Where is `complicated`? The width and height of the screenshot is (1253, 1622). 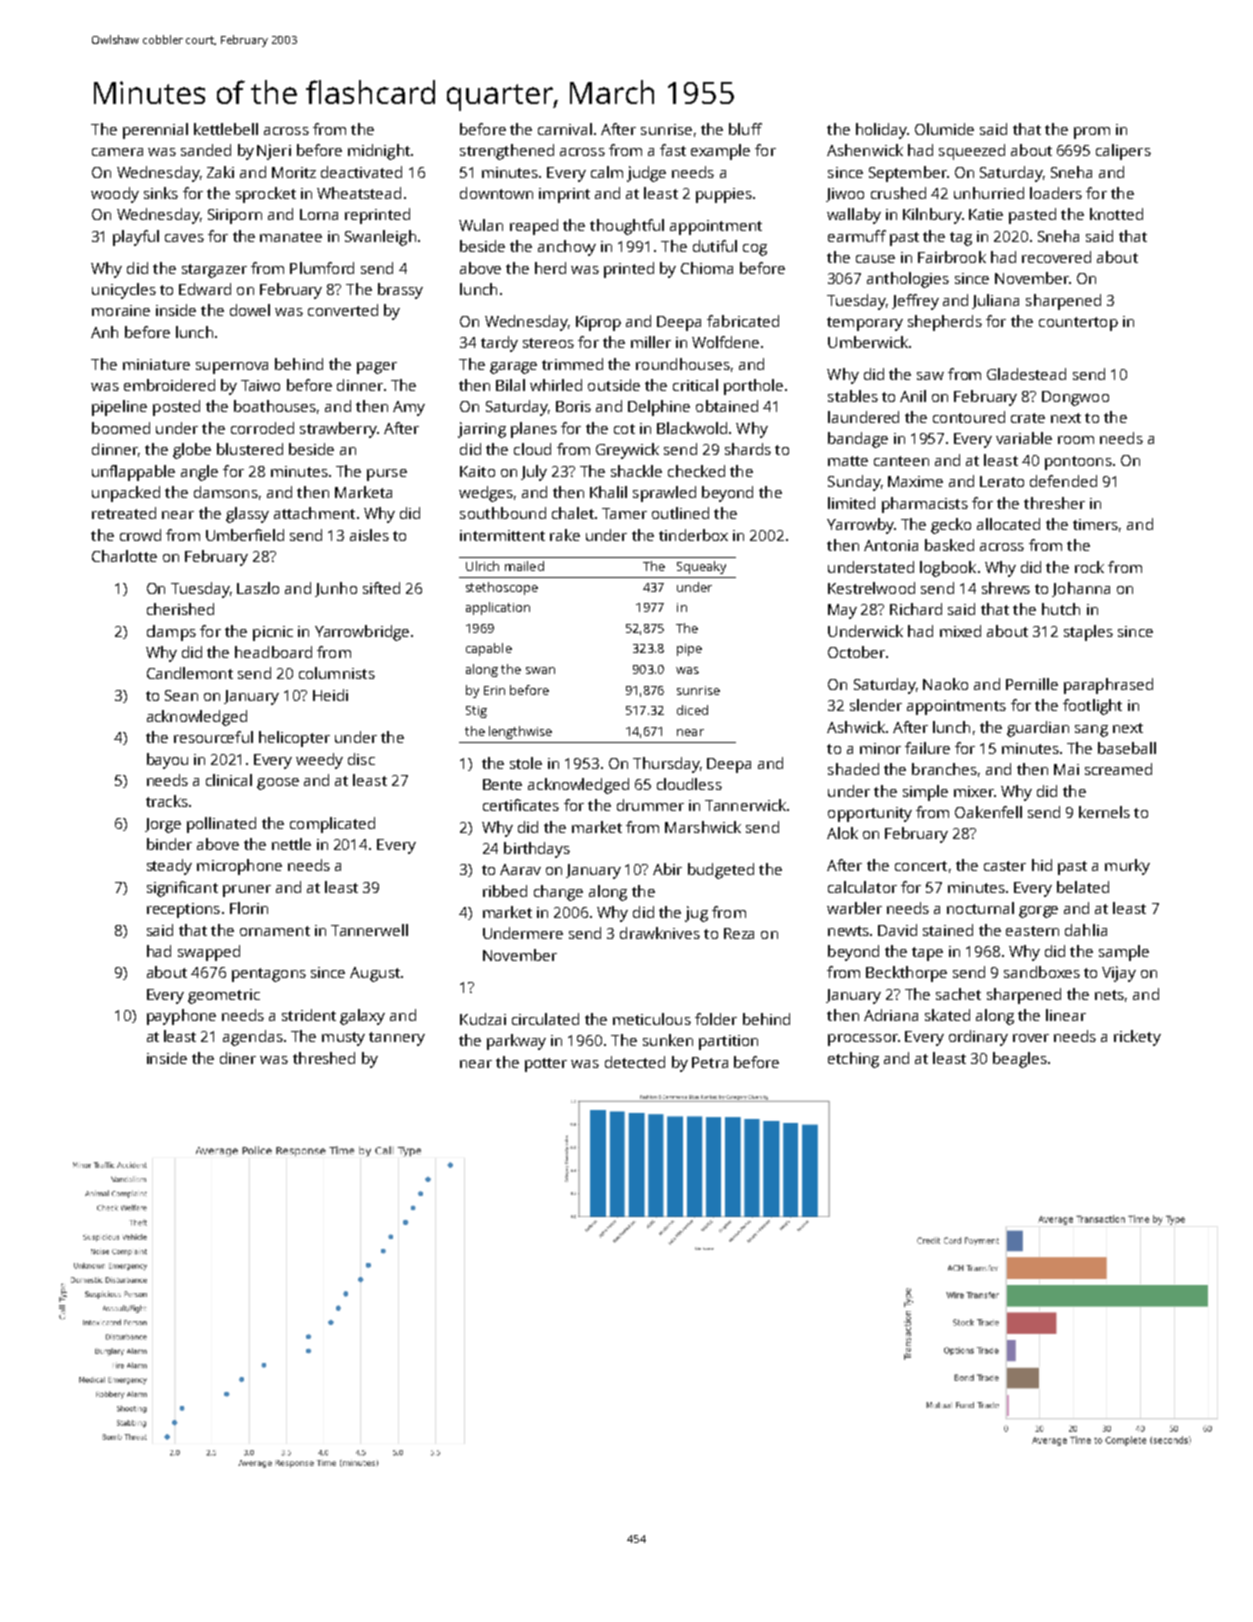 complicated is located at coordinates (332, 825).
